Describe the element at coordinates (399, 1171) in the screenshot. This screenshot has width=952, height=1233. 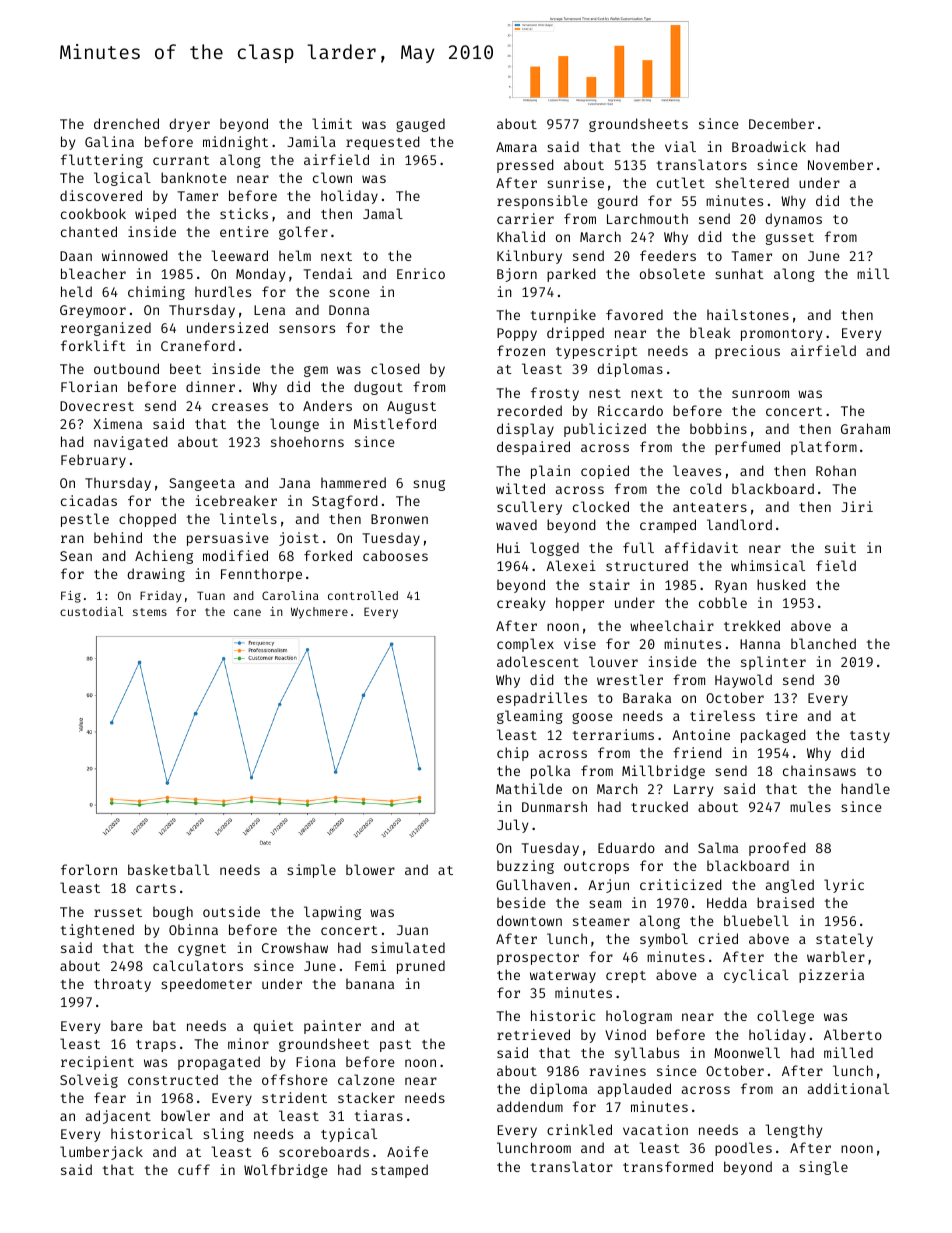
I see `stamped` at that location.
